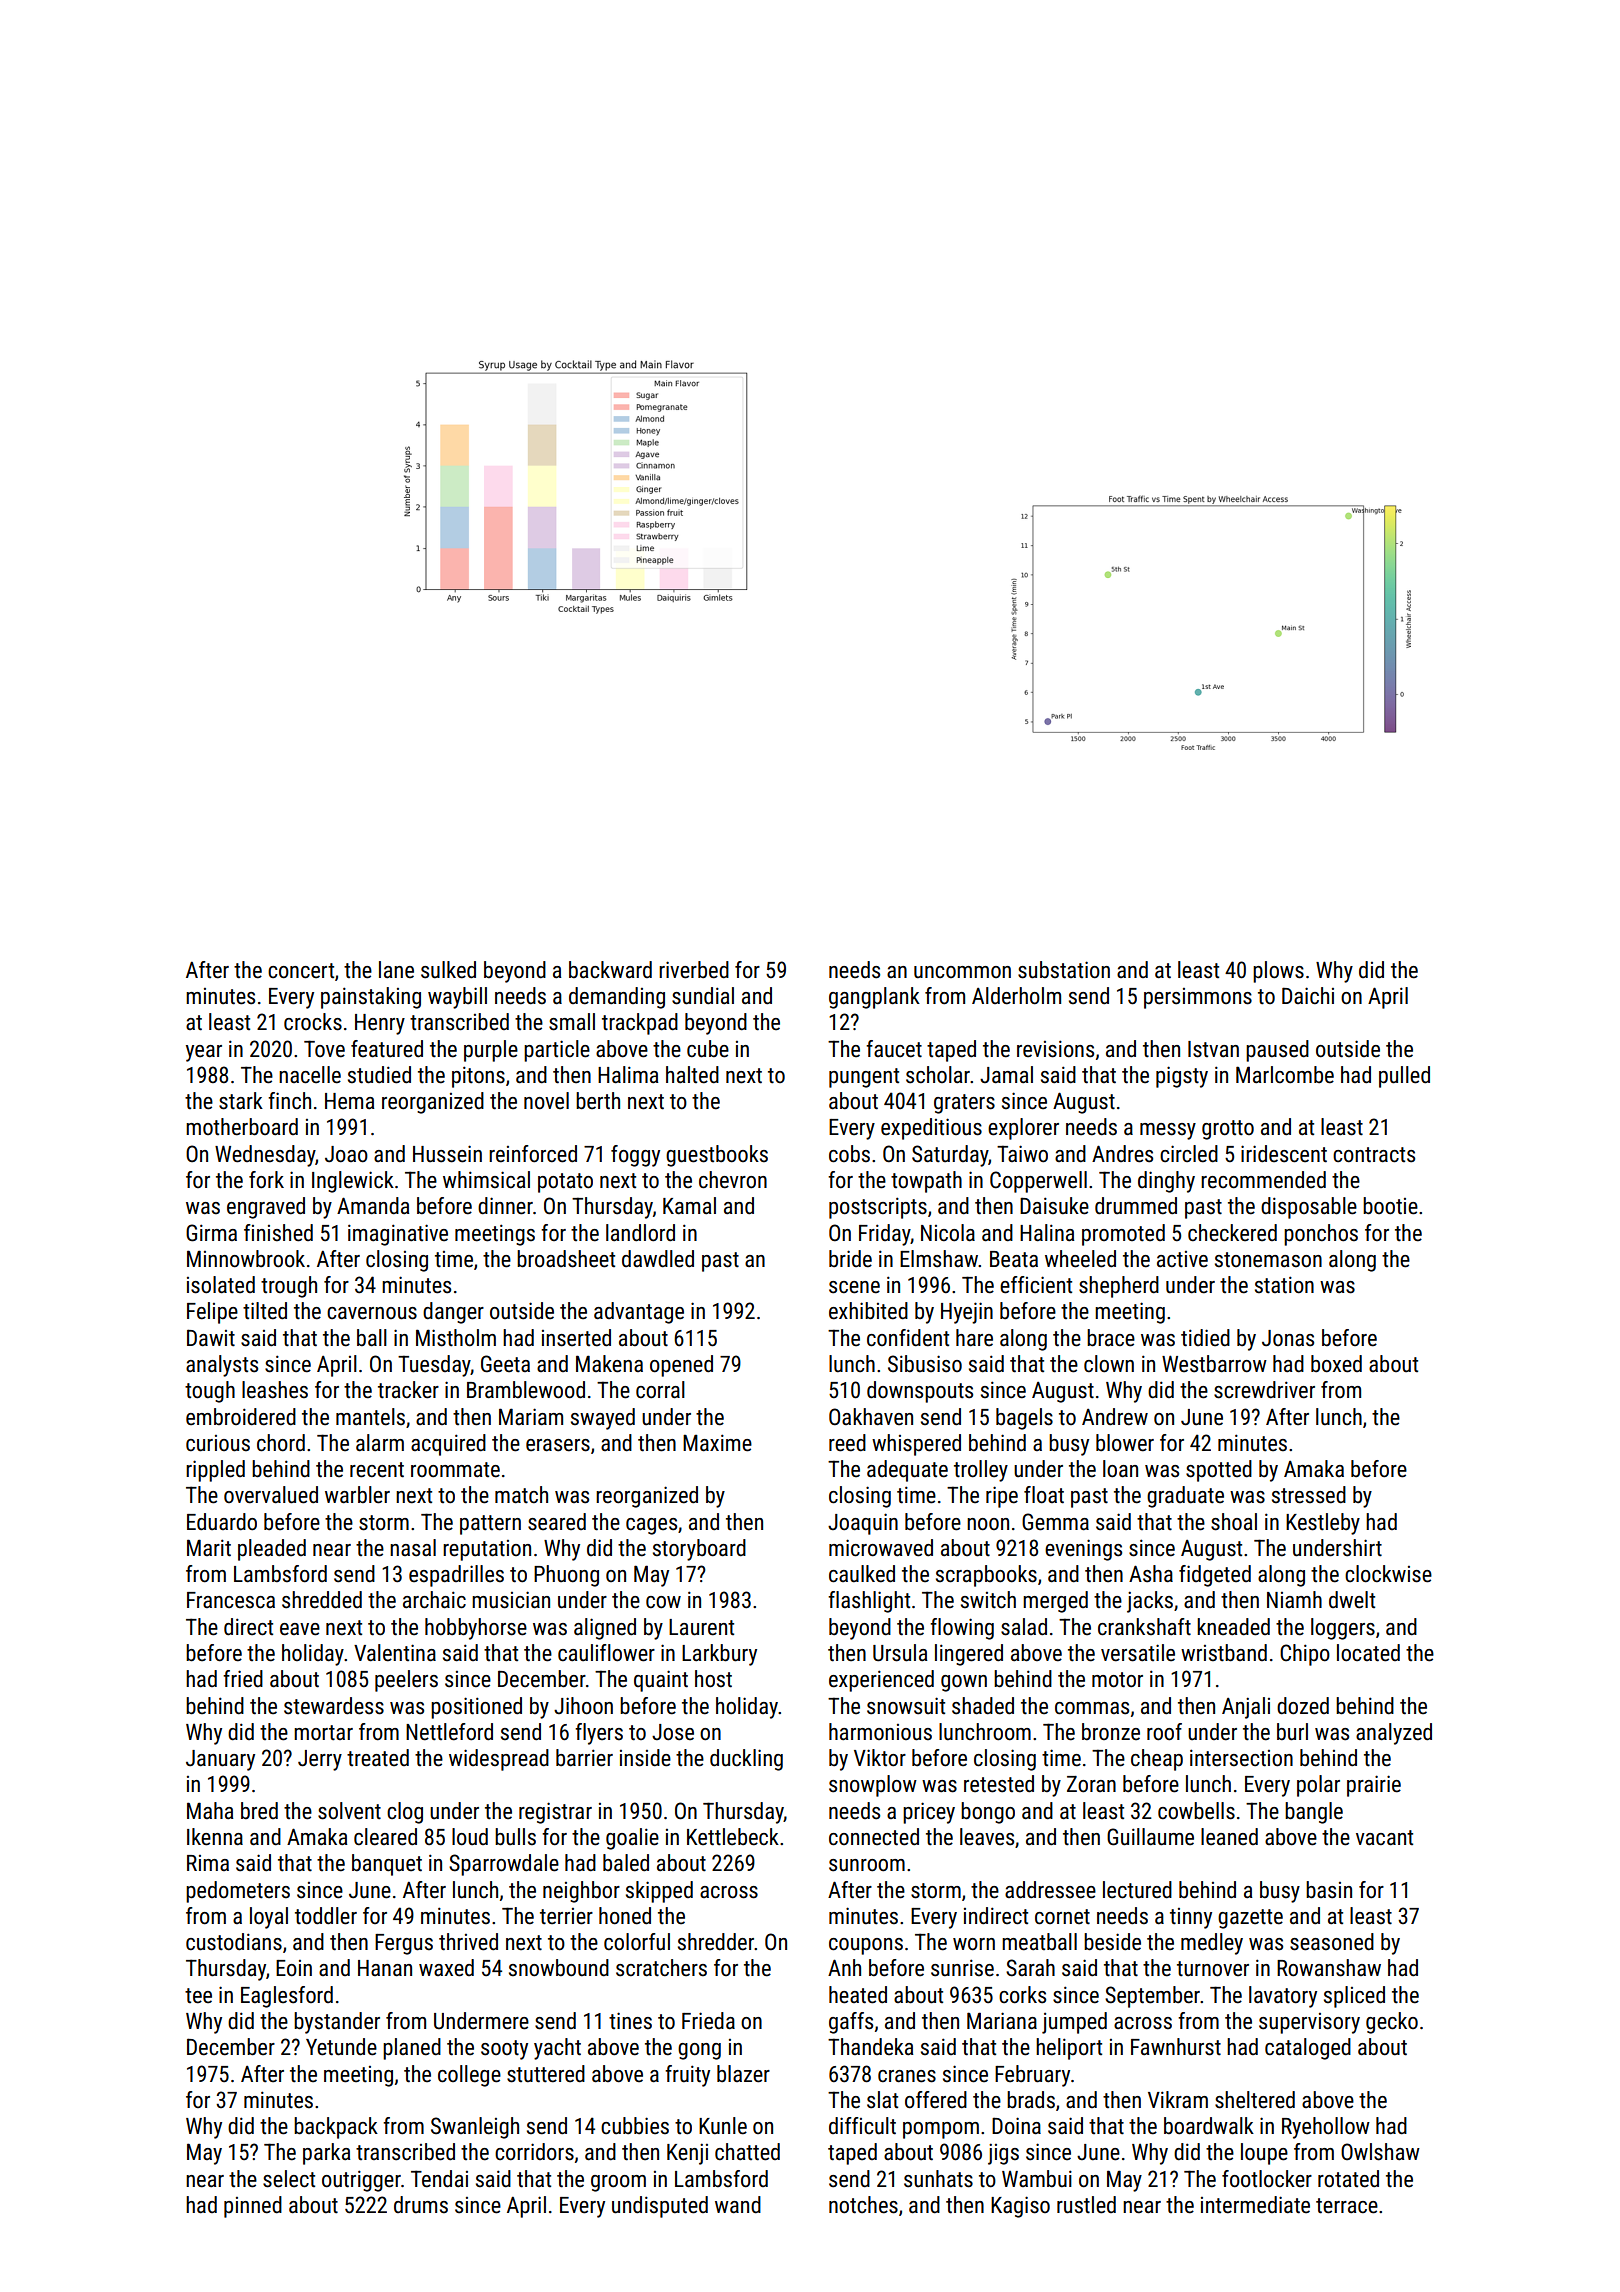 Image resolution: width=1620 pixels, height=2292 pixels. What do you see at coordinates (938, 2179) in the image?
I see `sunhats` at bounding box center [938, 2179].
